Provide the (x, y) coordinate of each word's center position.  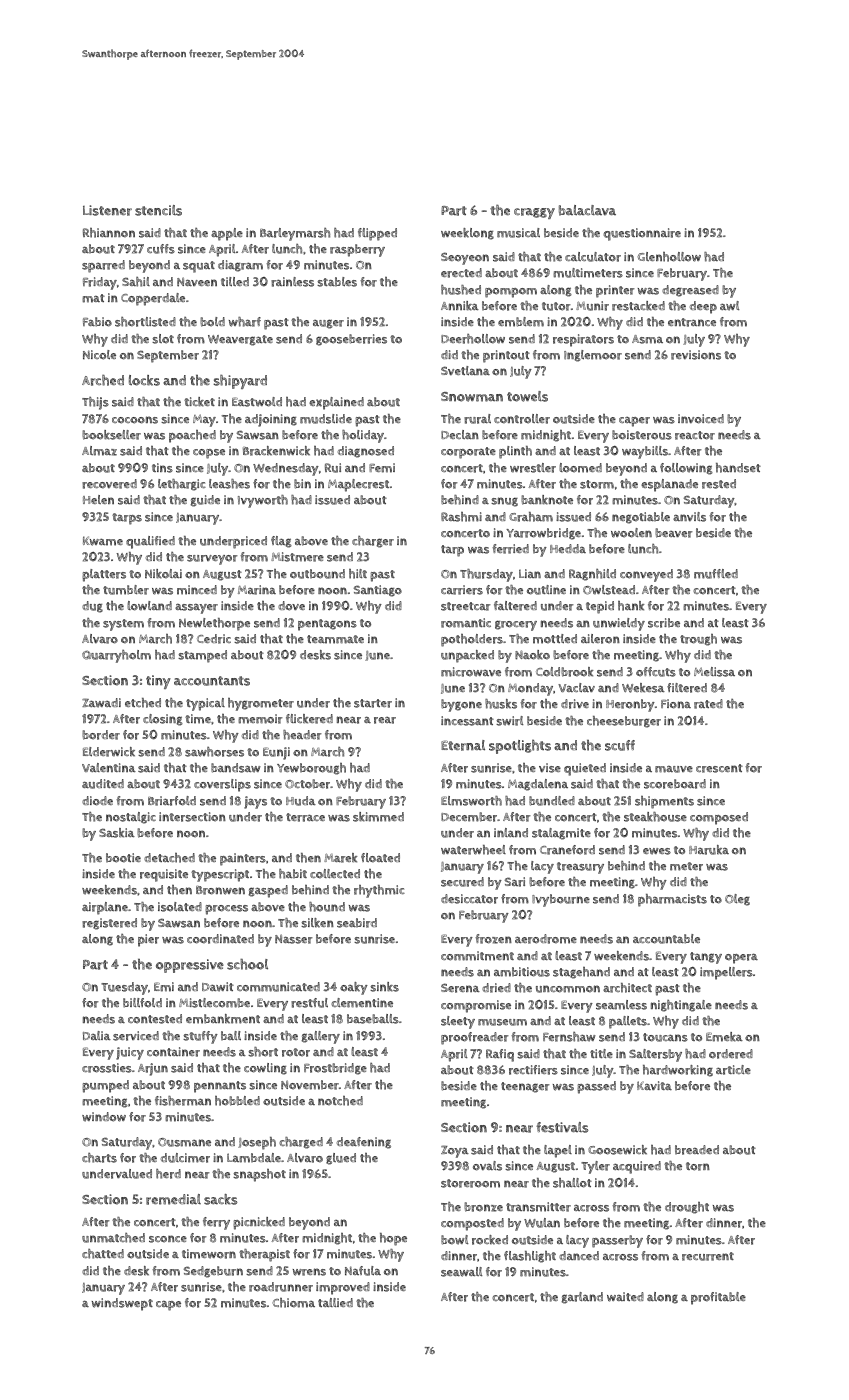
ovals (487, 1166)
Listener (107, 210)
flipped (377, 234)
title (601, 1053)
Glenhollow (669, 257)
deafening (364, 1143)
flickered (309, 719)
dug (92, 607)
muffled (716, 574)
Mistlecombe (214, 1003)
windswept (122, 1304)
